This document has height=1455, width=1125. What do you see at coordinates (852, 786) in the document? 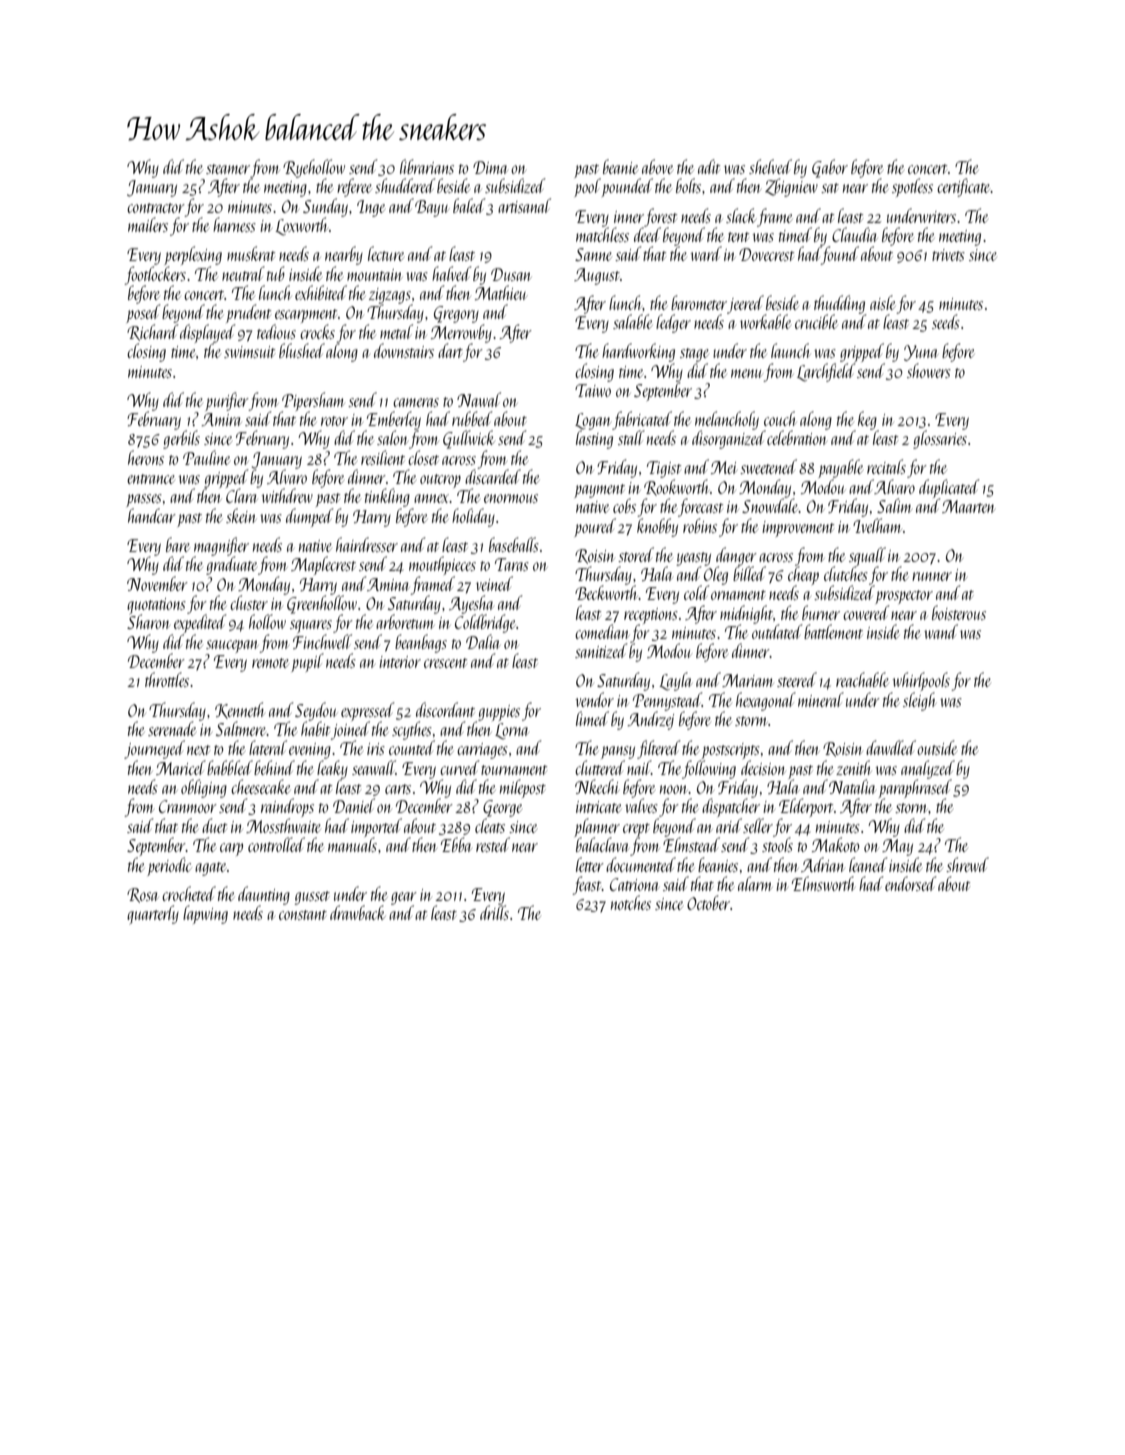
I see `Natalia` at bounding box center [852, 786].
